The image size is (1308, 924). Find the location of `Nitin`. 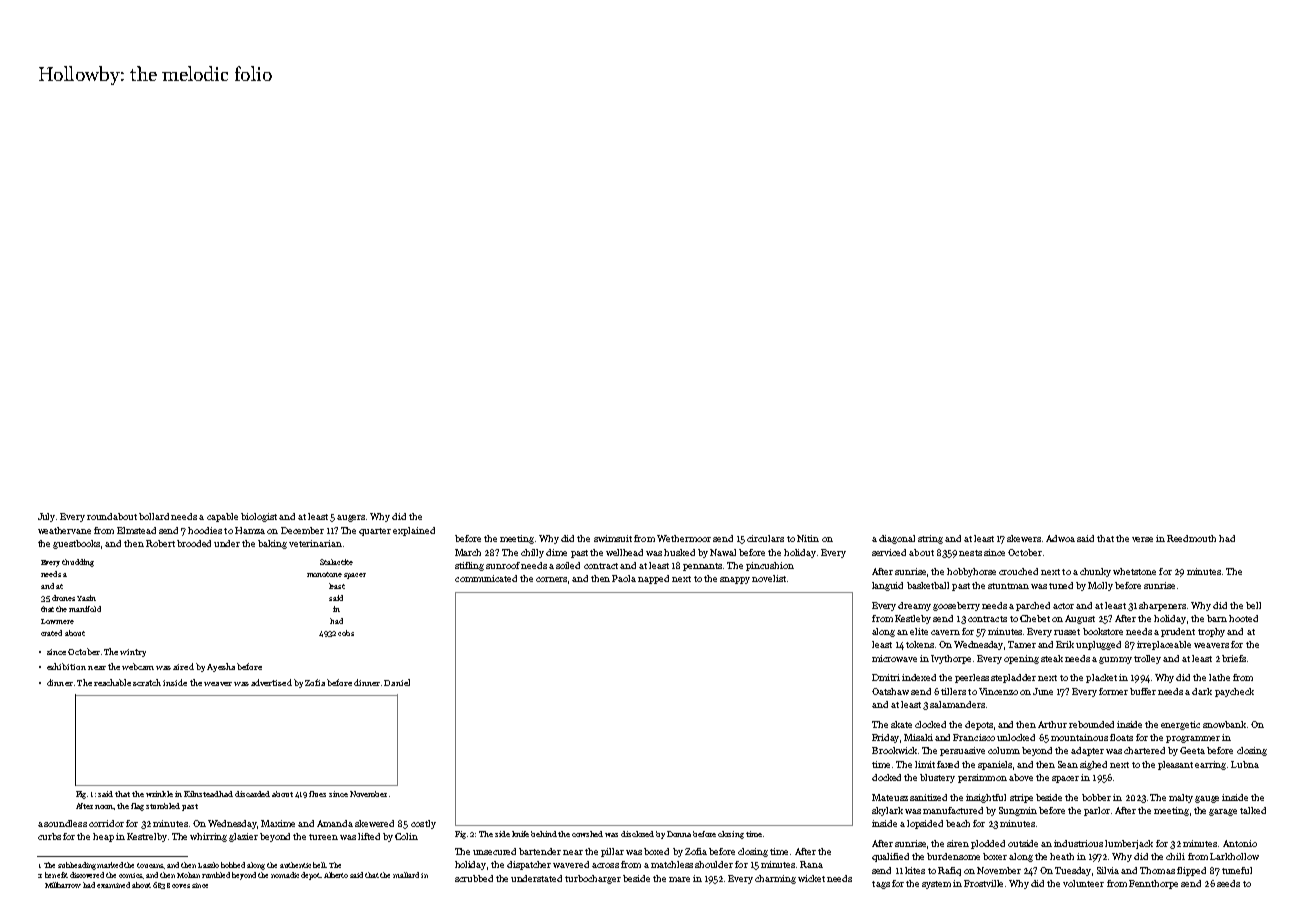

Nitin is located at coordinates (808, 538).
